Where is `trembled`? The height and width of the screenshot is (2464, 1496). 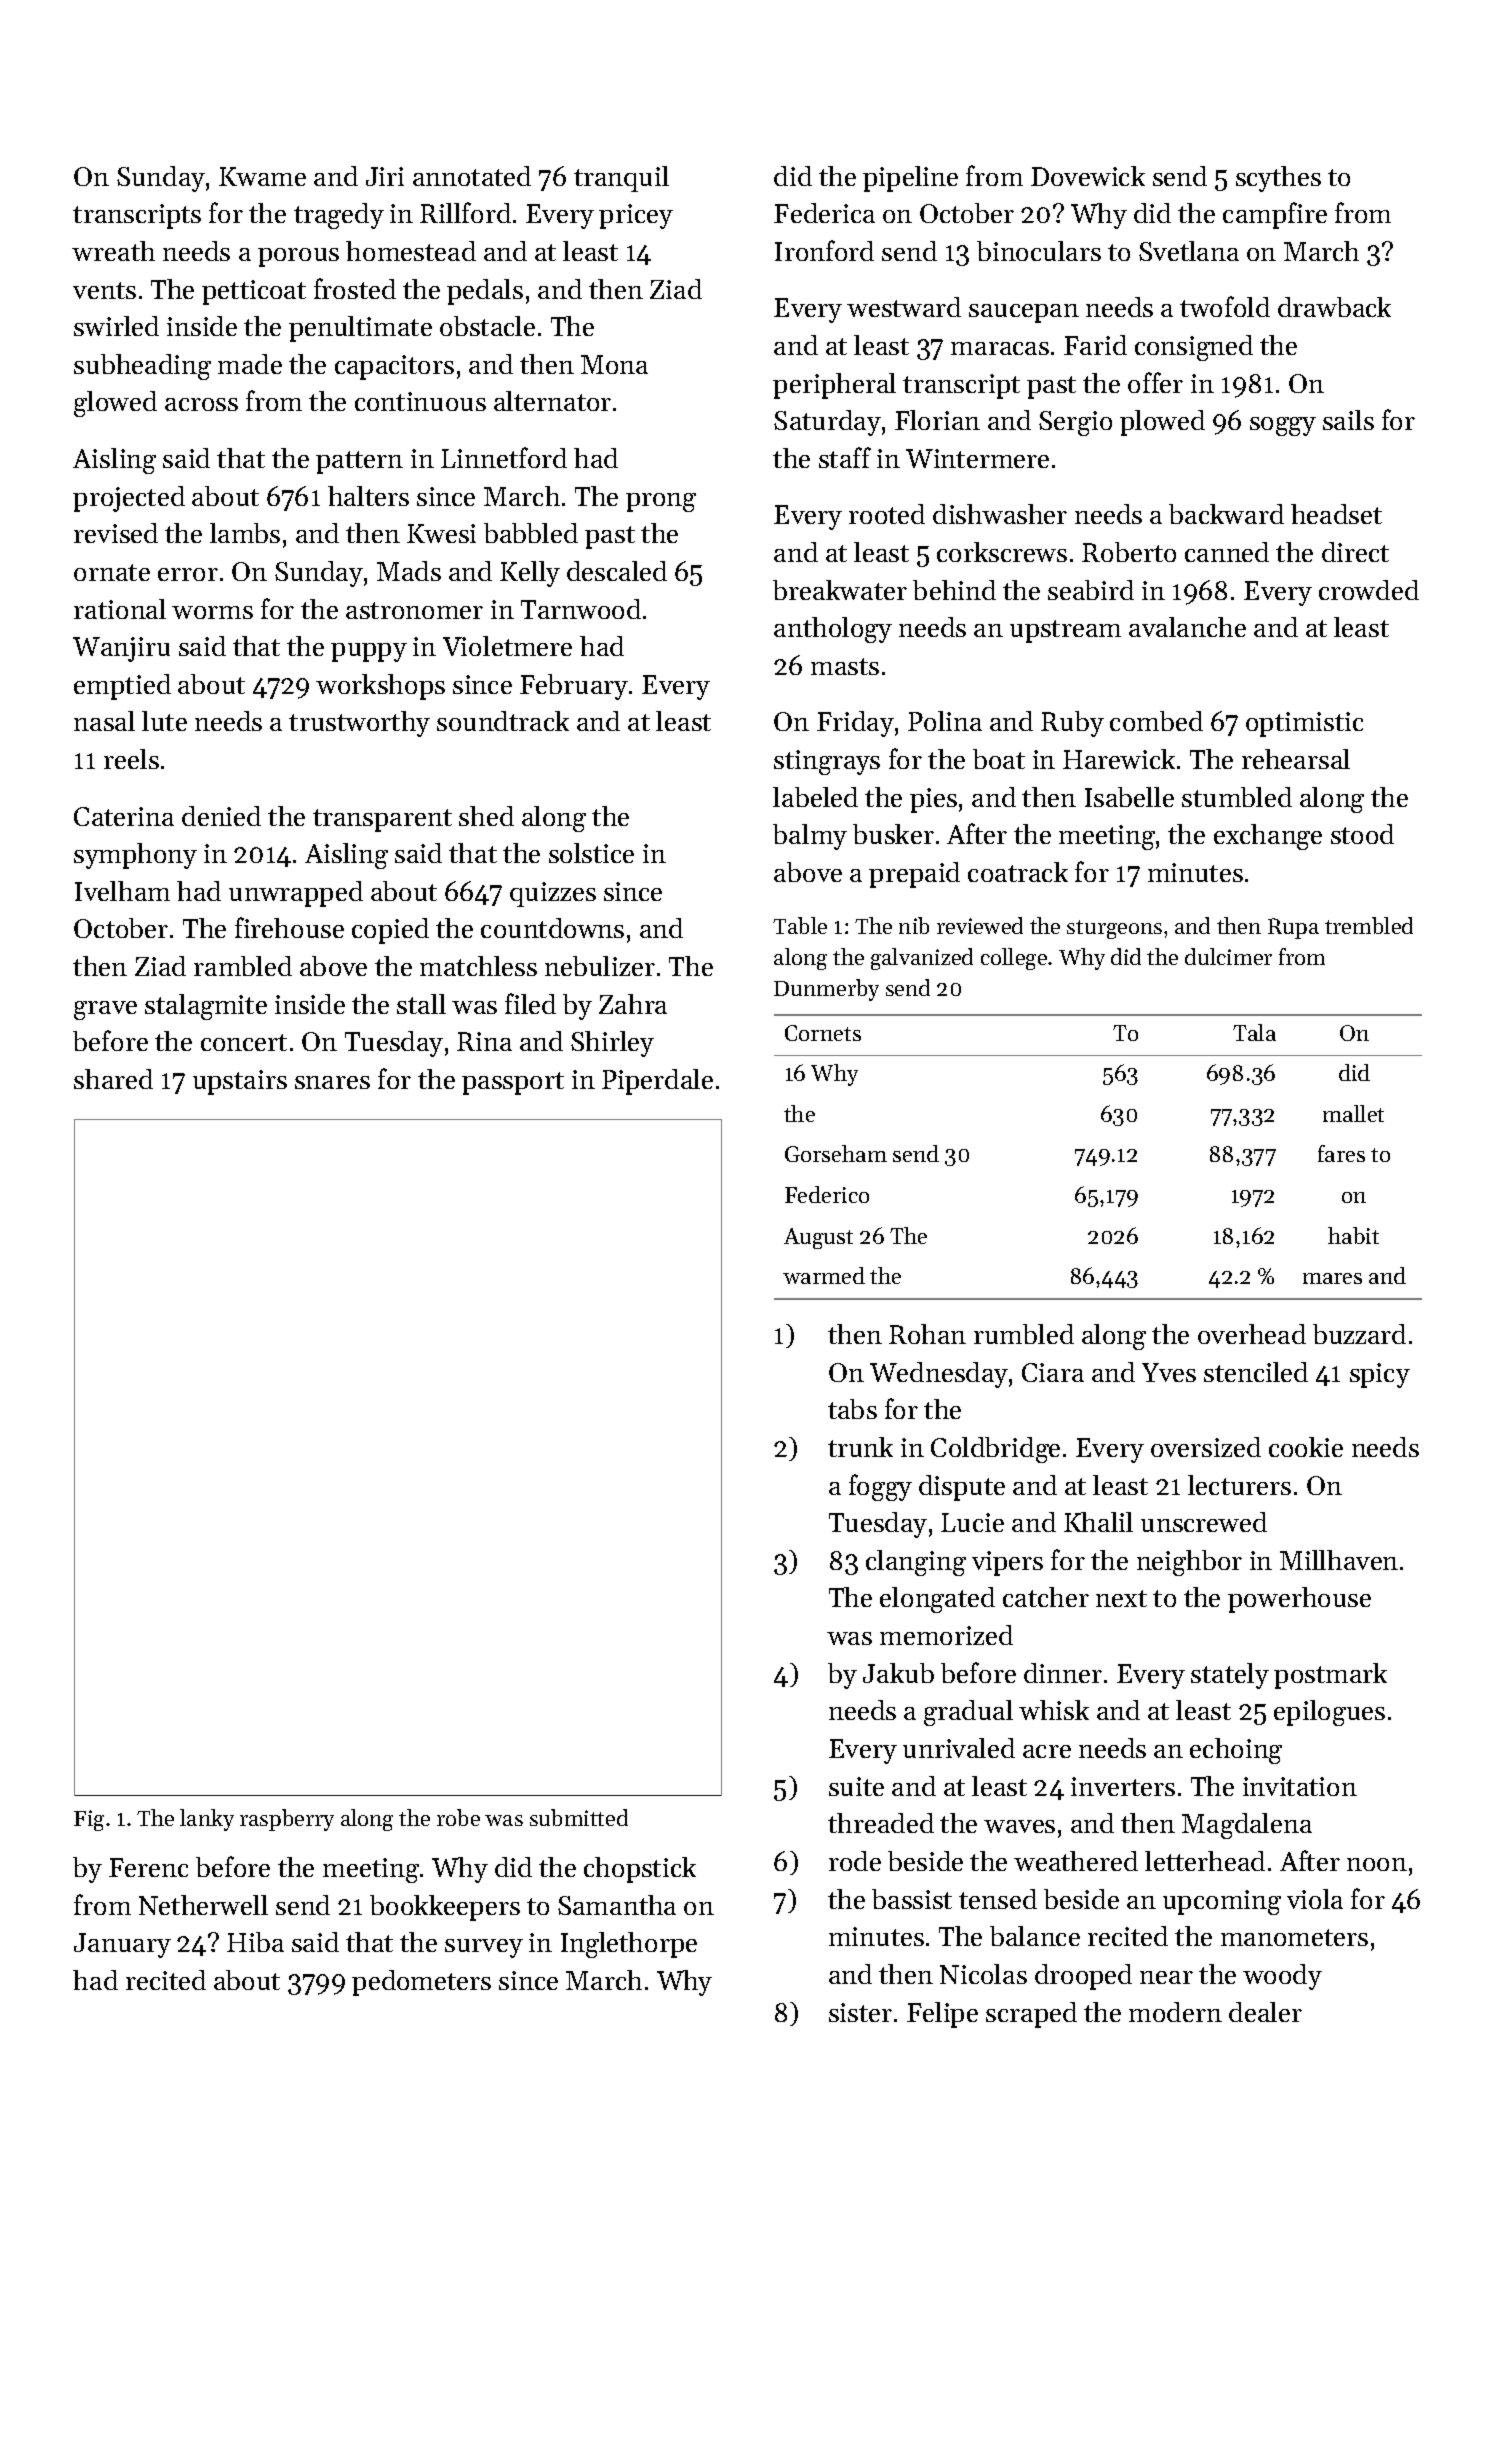
trembled is located at coordinates (1369, 925).
